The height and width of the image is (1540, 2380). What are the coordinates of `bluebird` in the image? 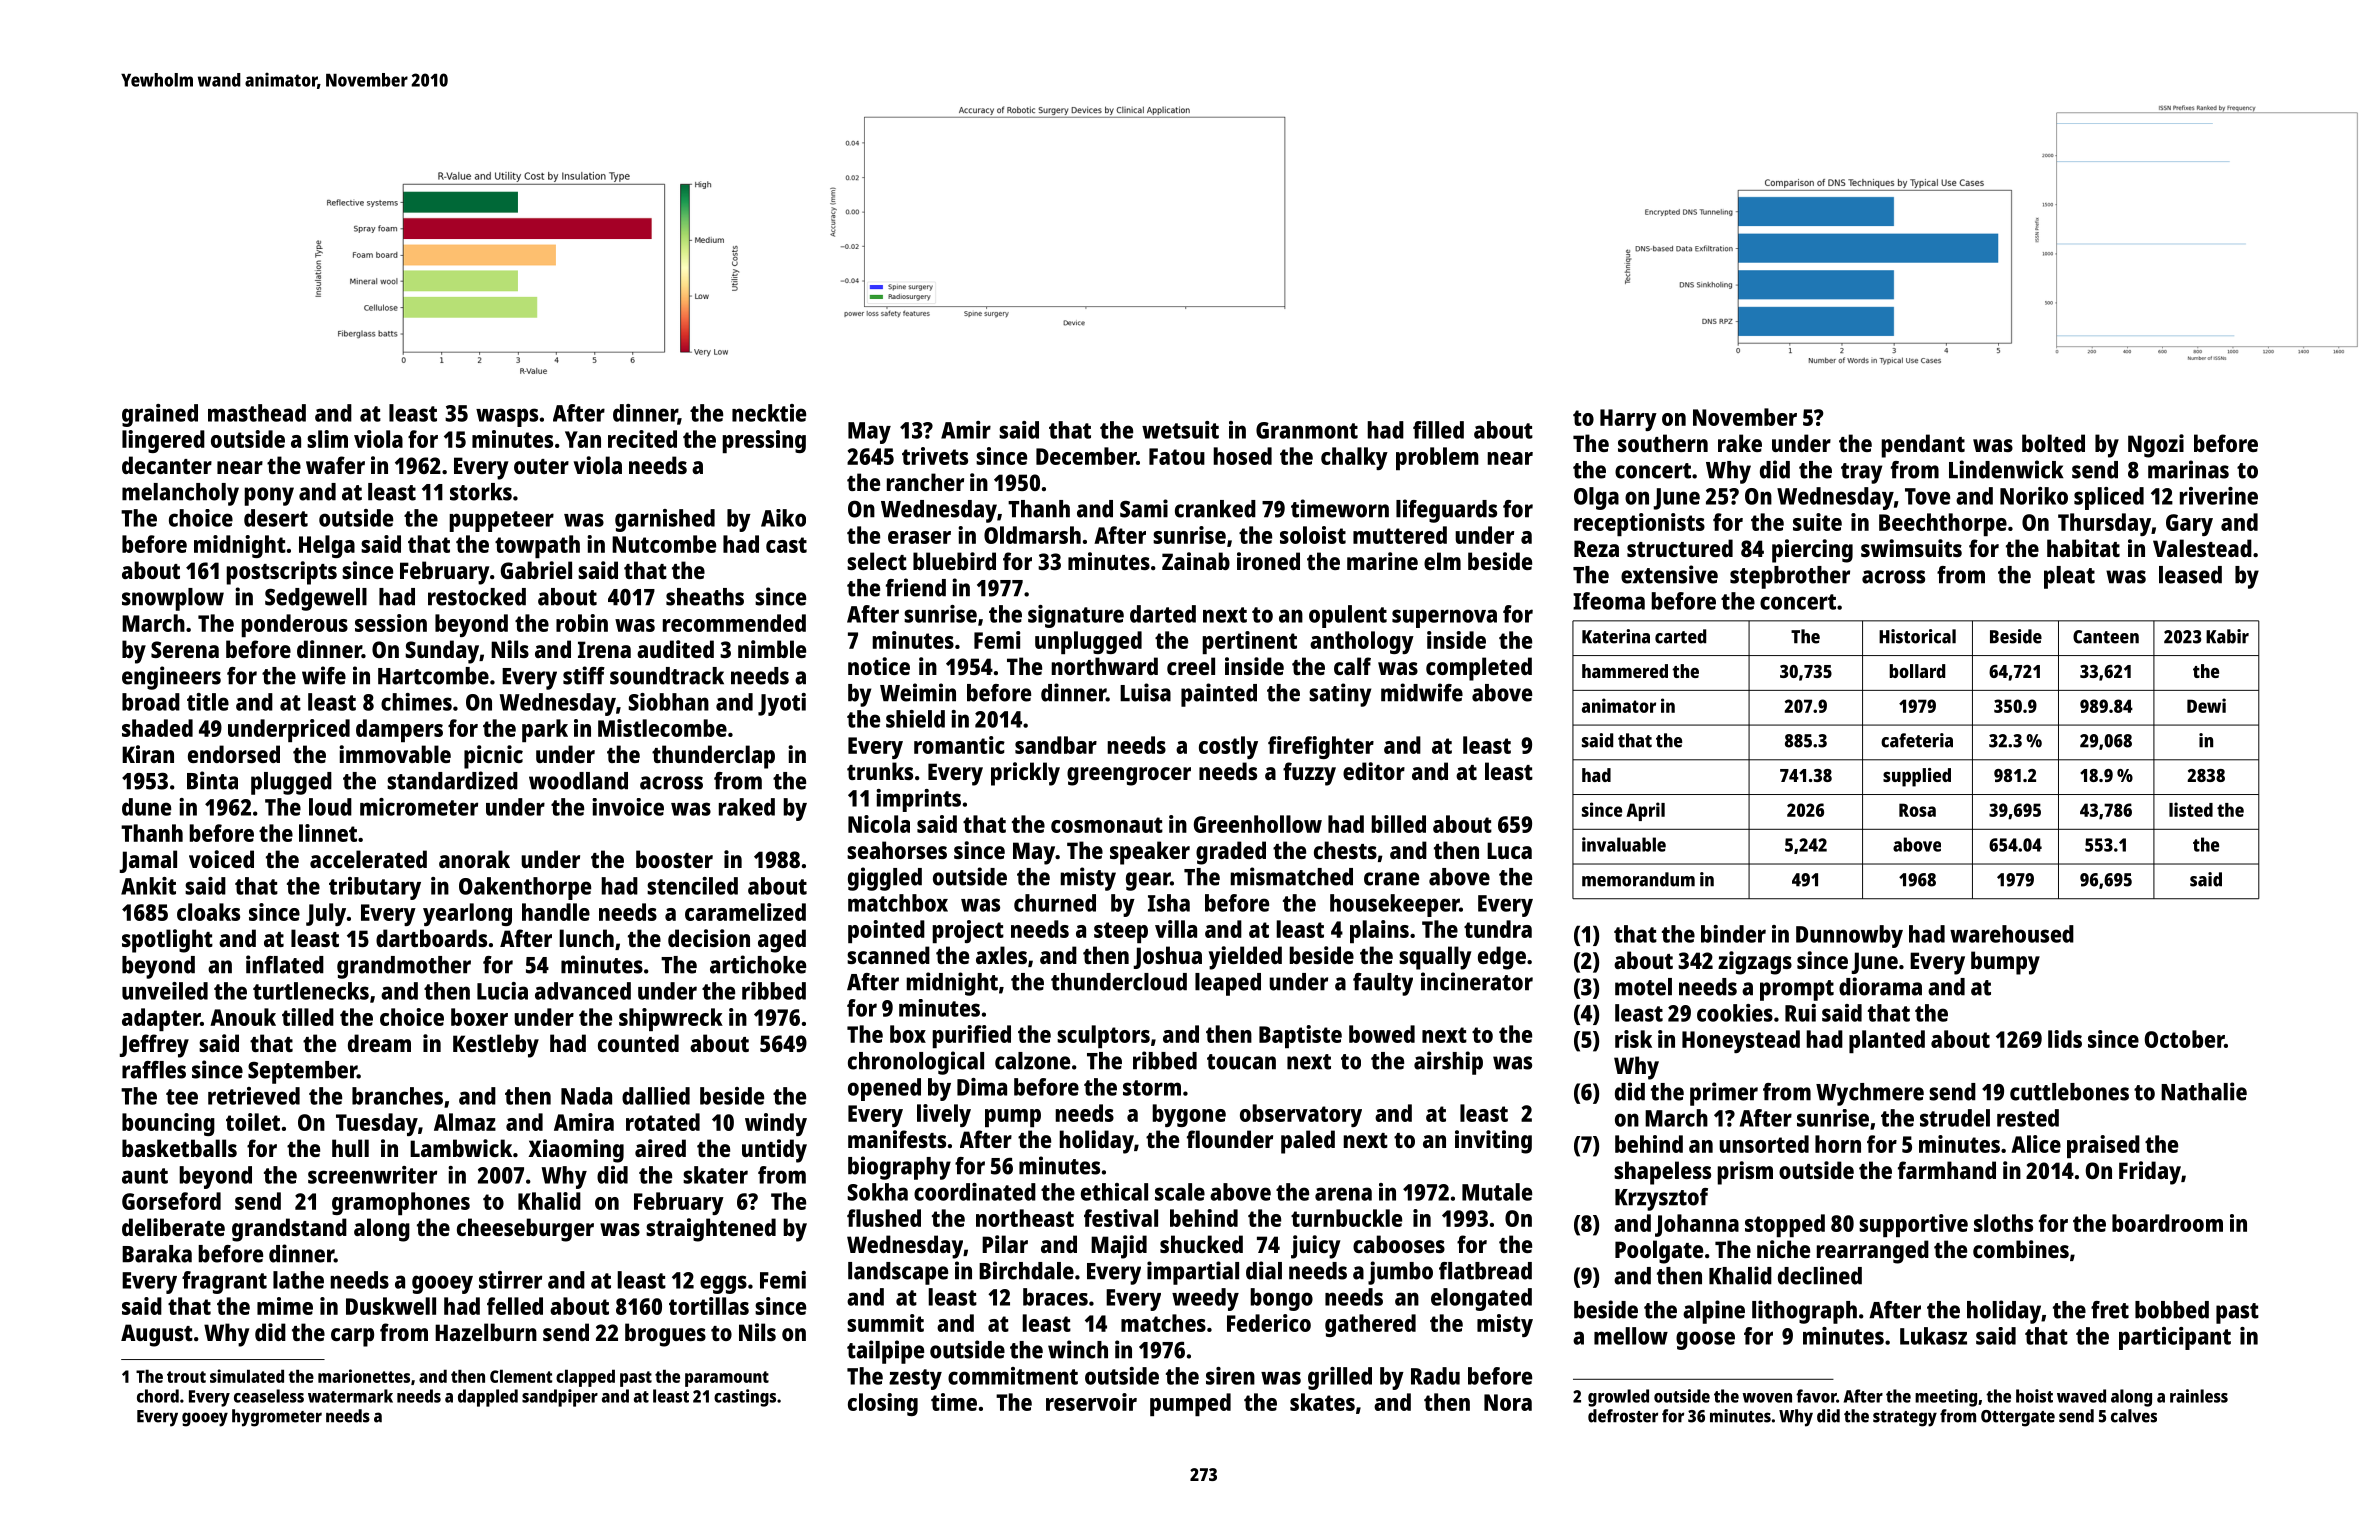 It's located at (954, 561).
